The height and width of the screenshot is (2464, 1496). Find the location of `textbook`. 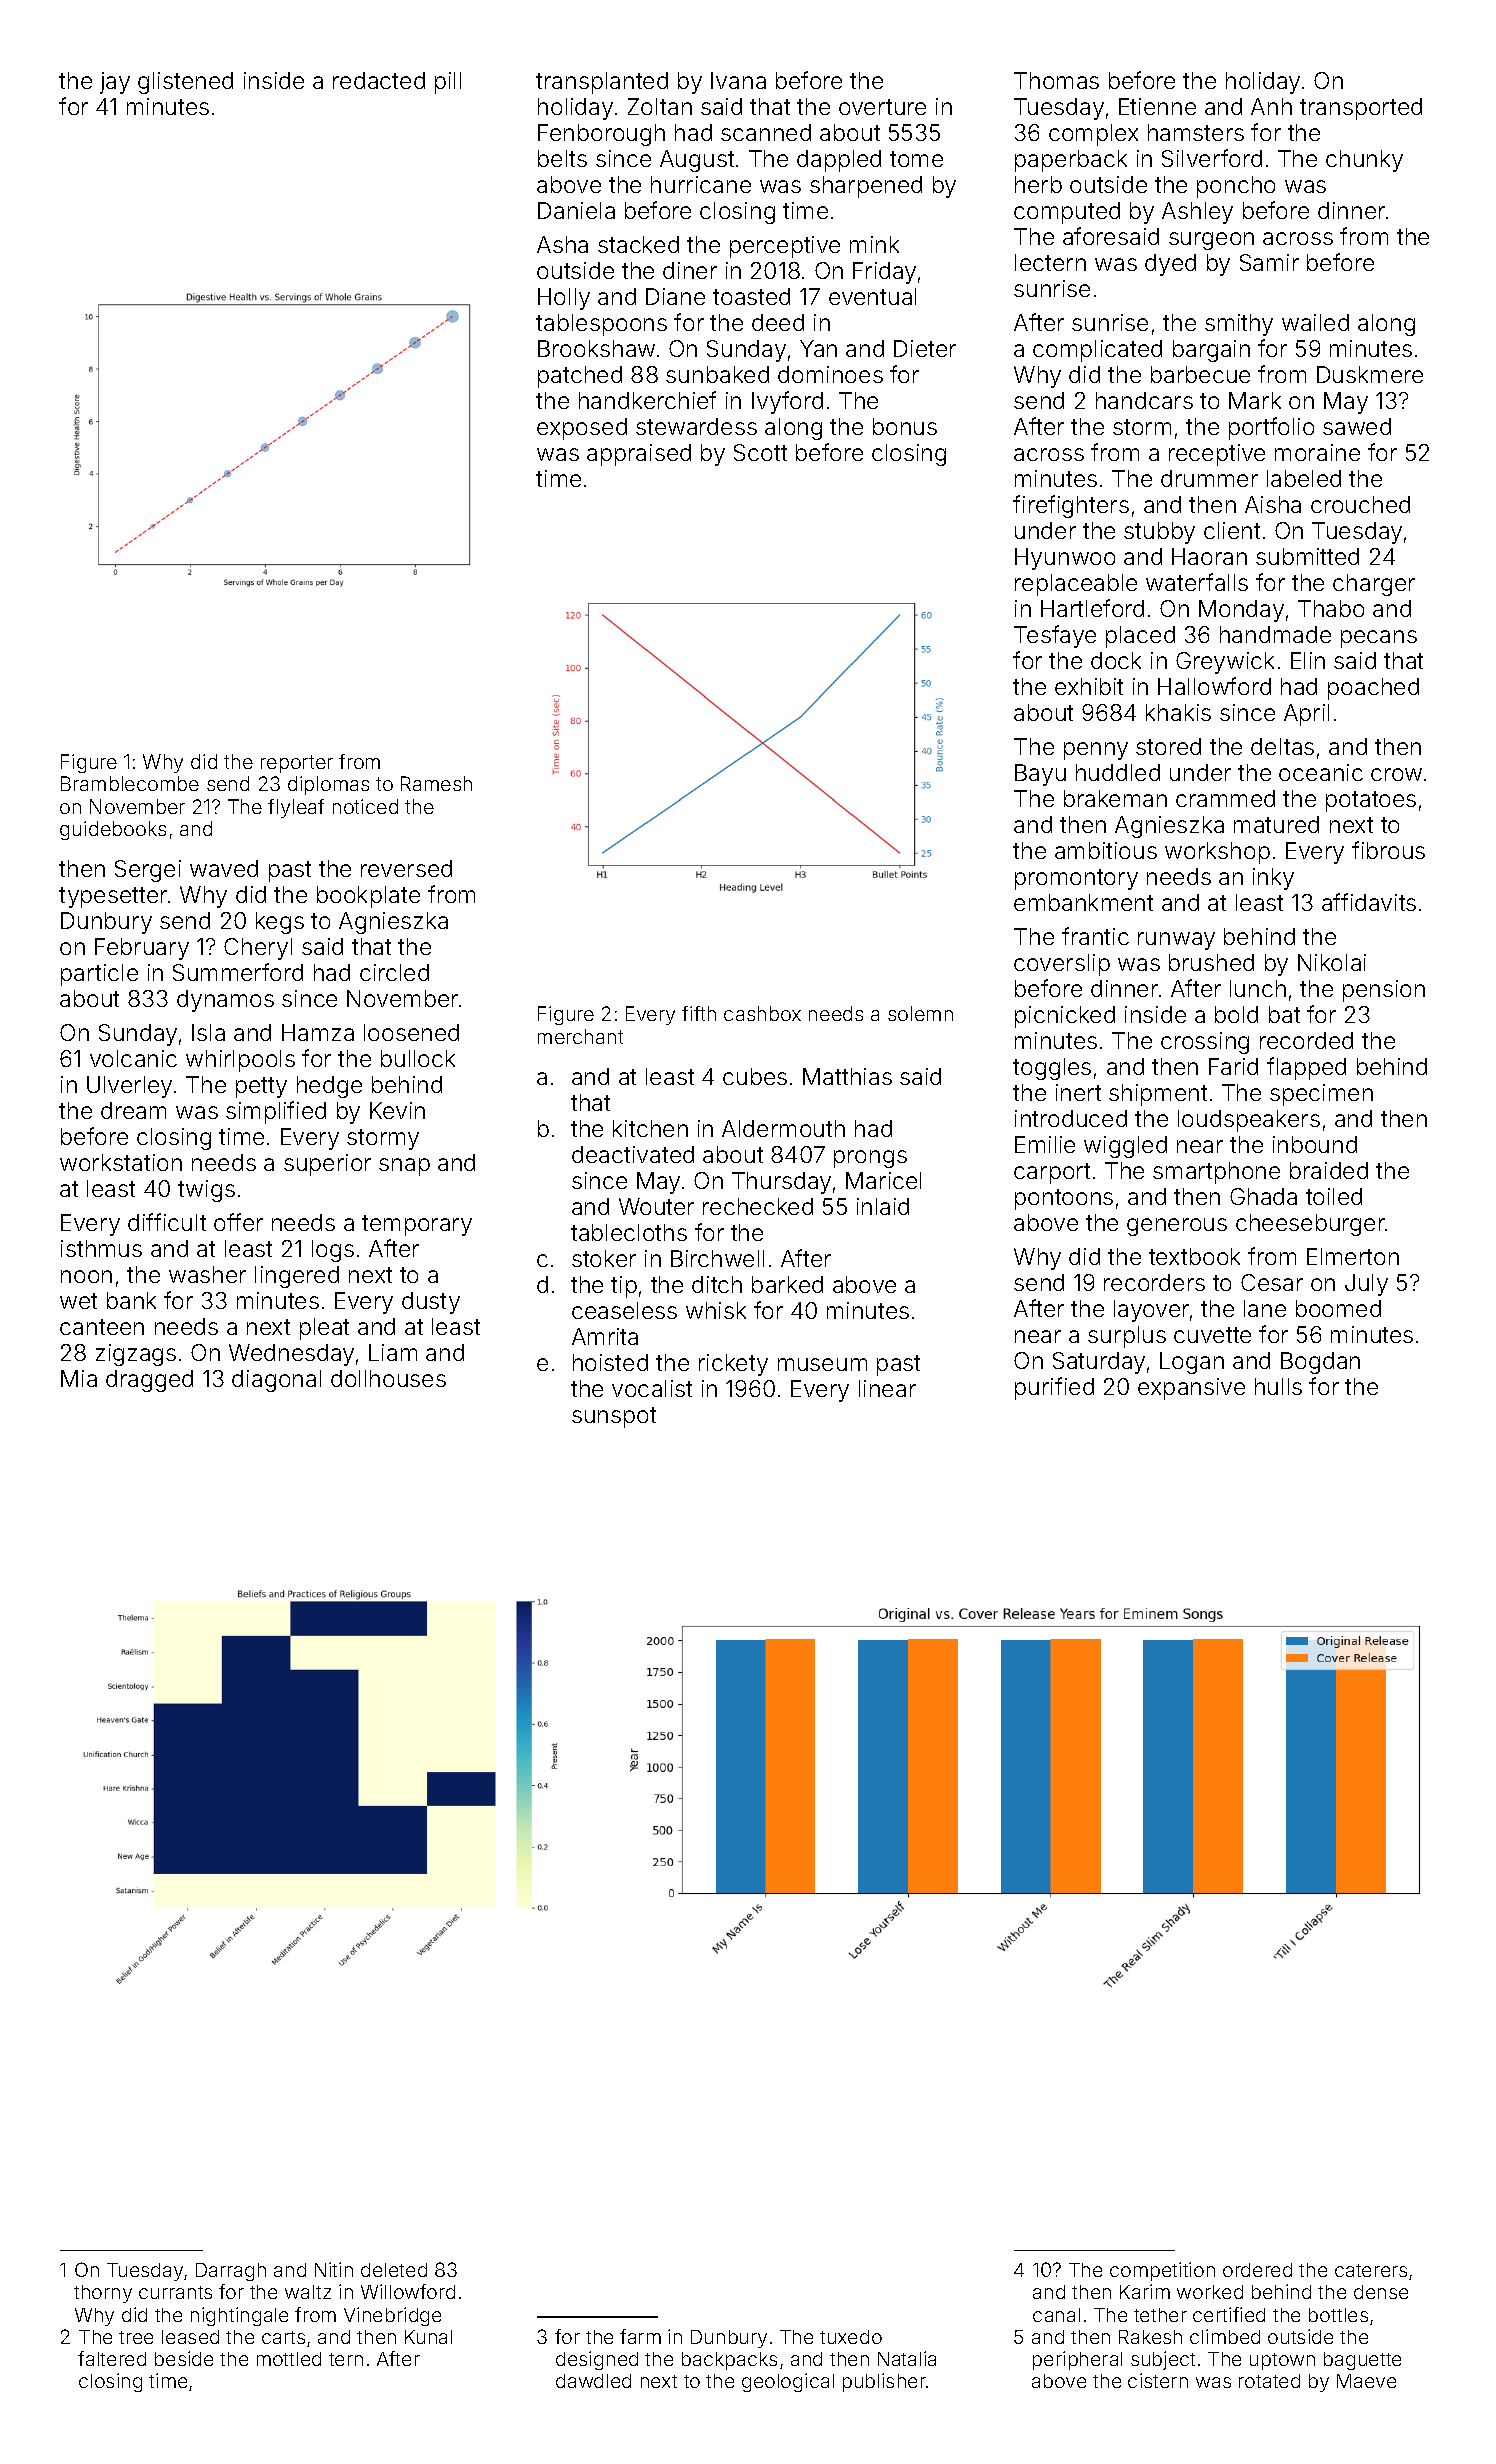

textbook is located at coordinates (1194, 1256).
